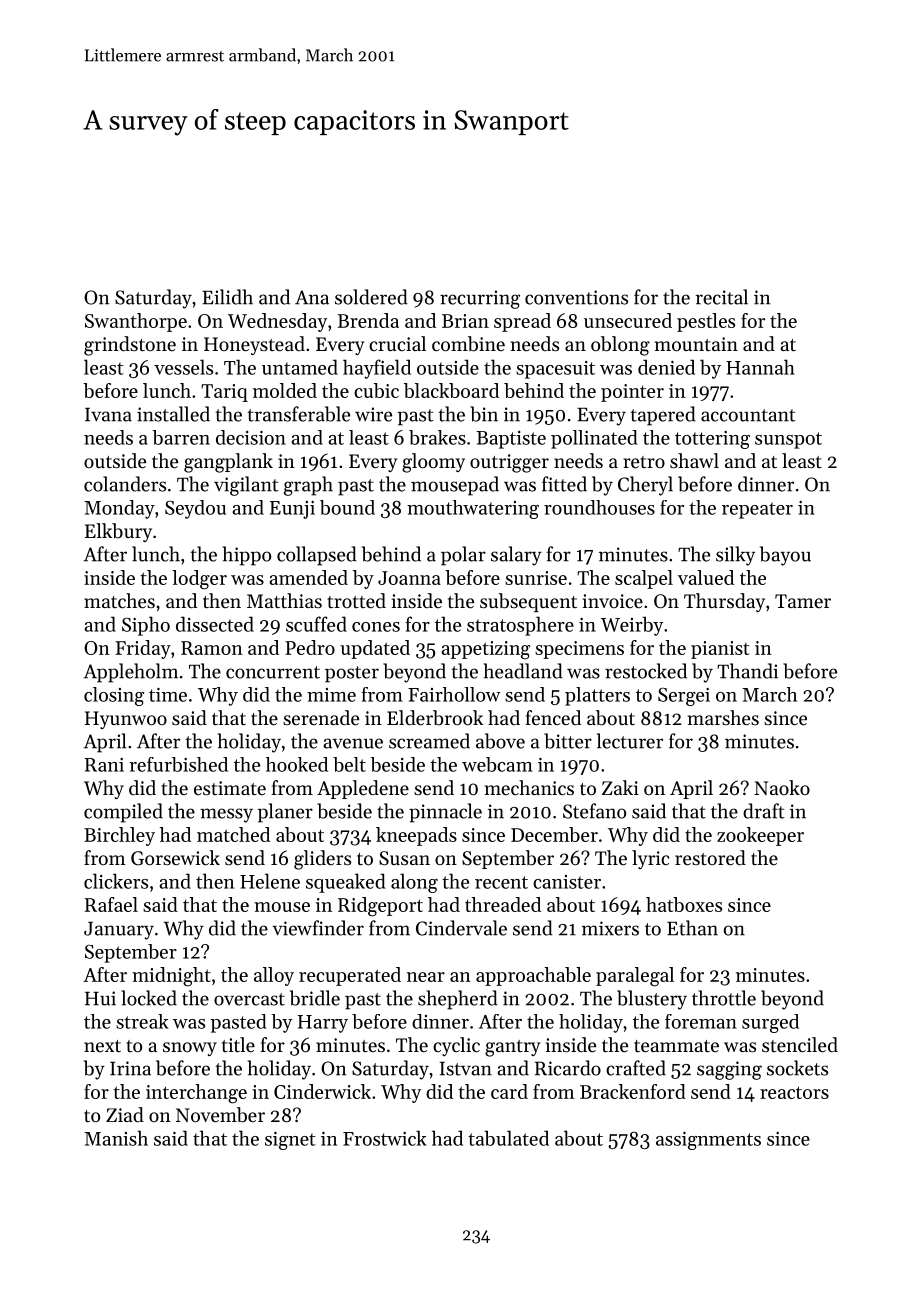 This page has height=1314, width=924. I want to click on platters, so click(597, 696).
